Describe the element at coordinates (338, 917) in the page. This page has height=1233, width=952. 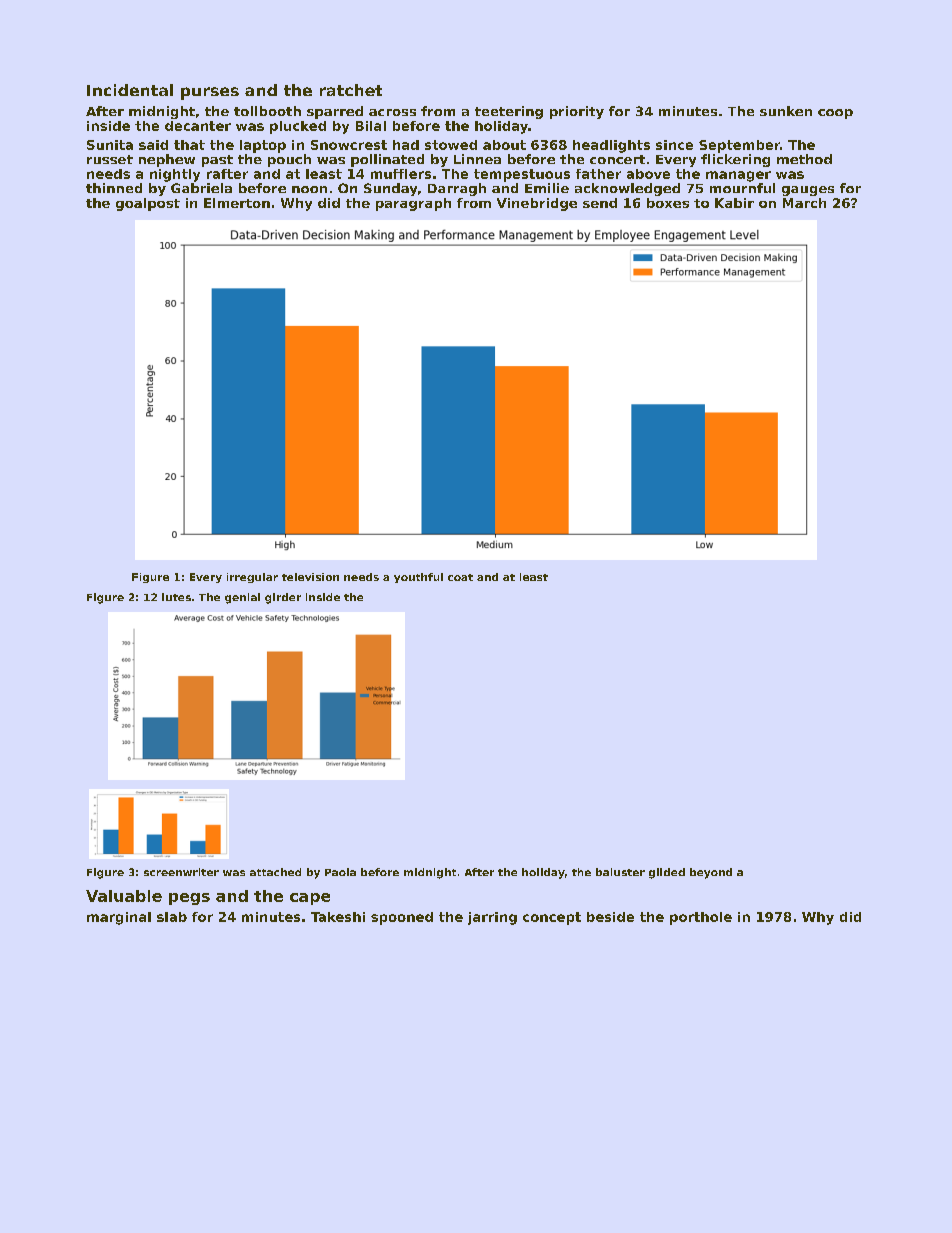
I see `Takeshi` at that location.
